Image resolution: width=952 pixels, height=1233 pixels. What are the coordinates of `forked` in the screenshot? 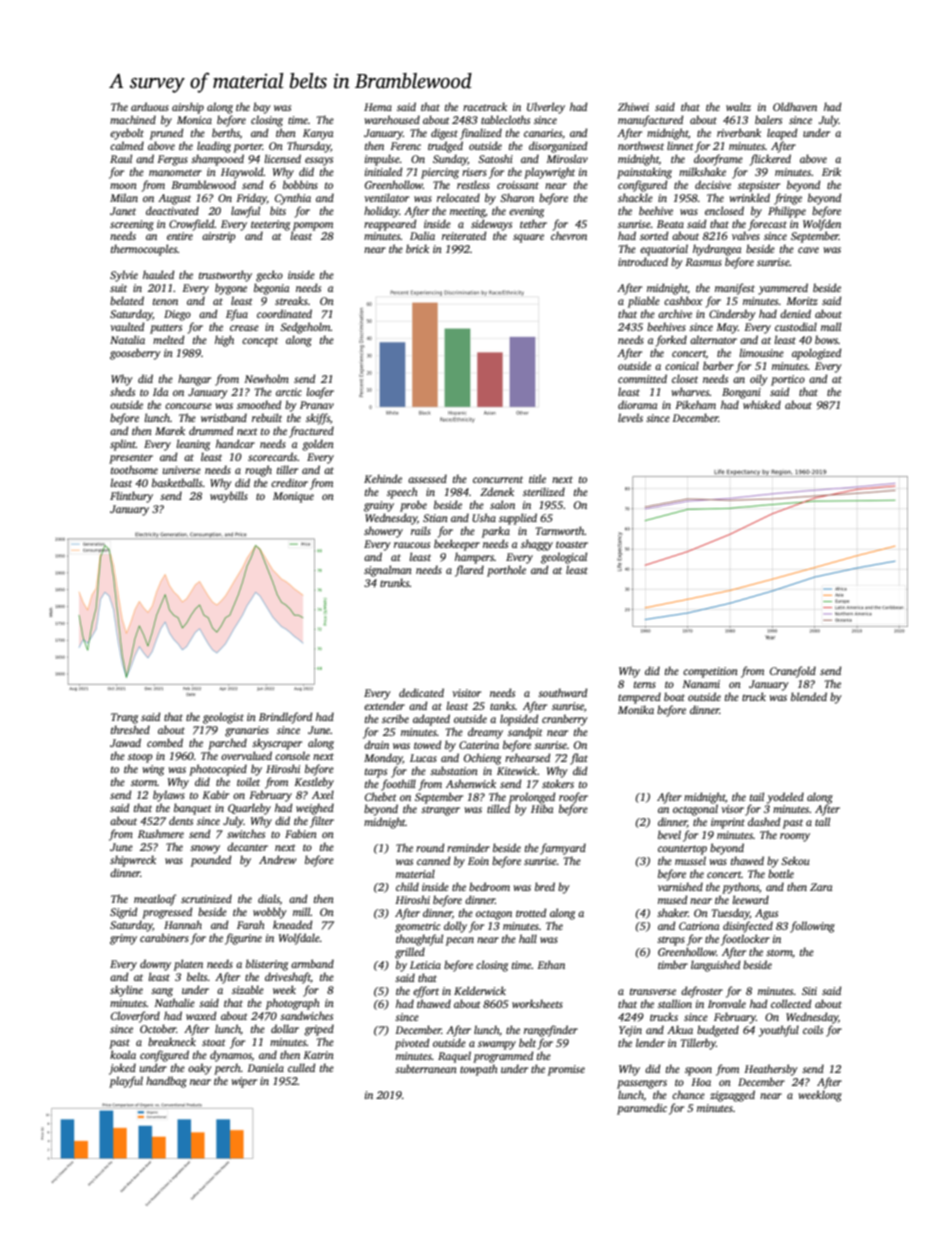 It's located at (671, 341).
